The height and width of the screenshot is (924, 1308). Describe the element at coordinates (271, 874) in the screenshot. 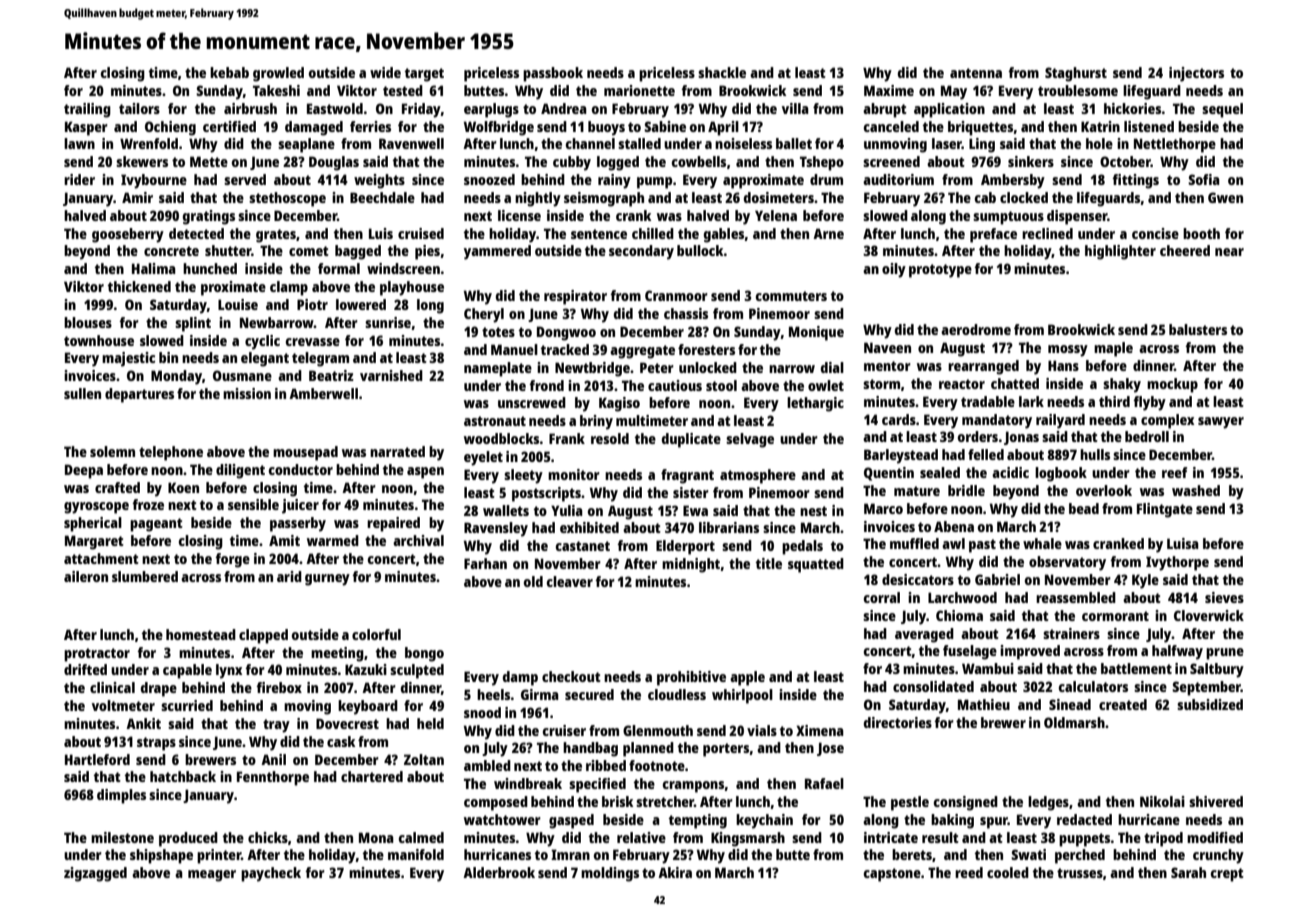

I see `paycheck` at that location.
